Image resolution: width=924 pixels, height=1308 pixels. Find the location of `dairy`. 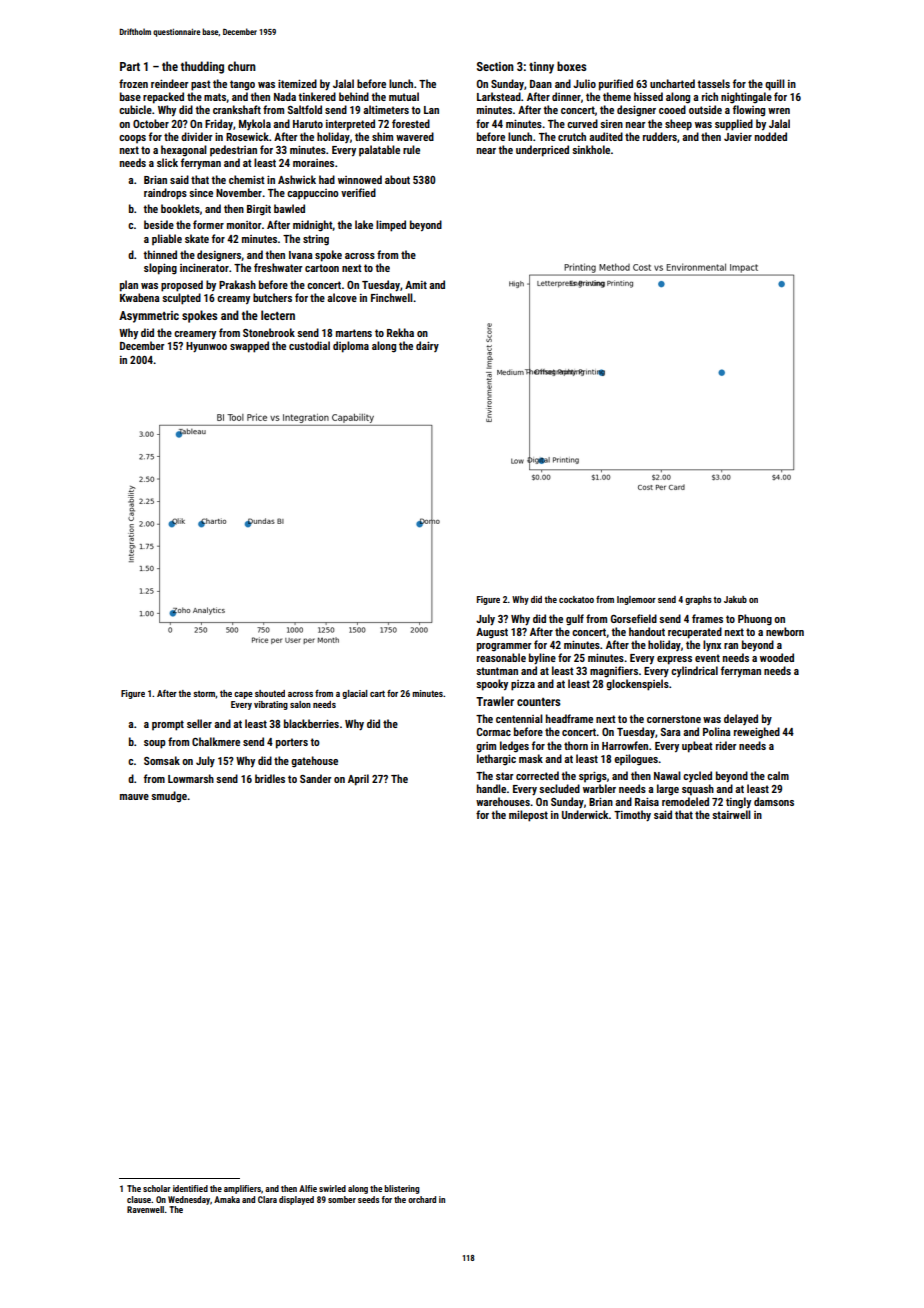

dairy is located at coordinates (427, 346).
